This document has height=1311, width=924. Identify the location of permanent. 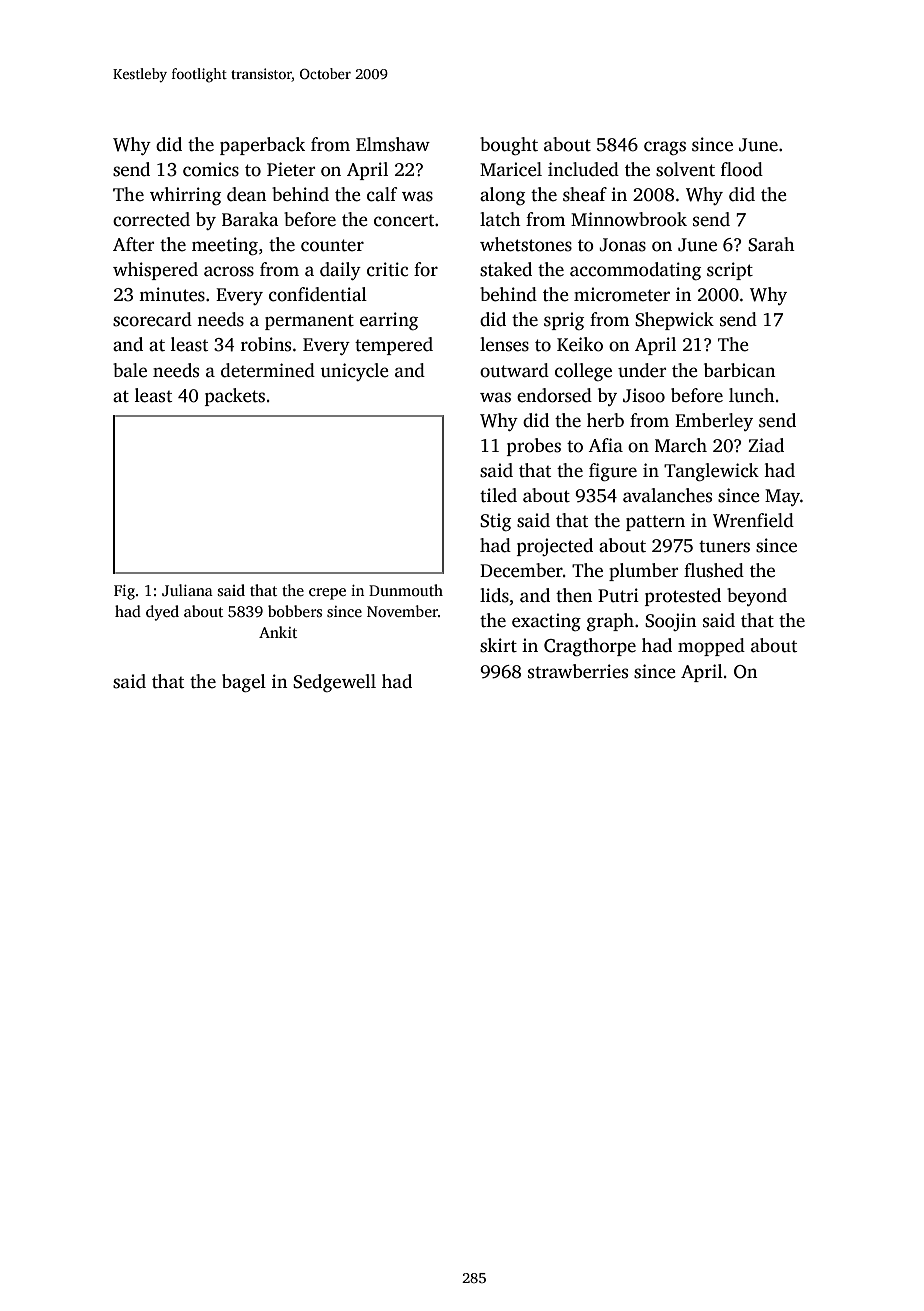
(309, 322).
